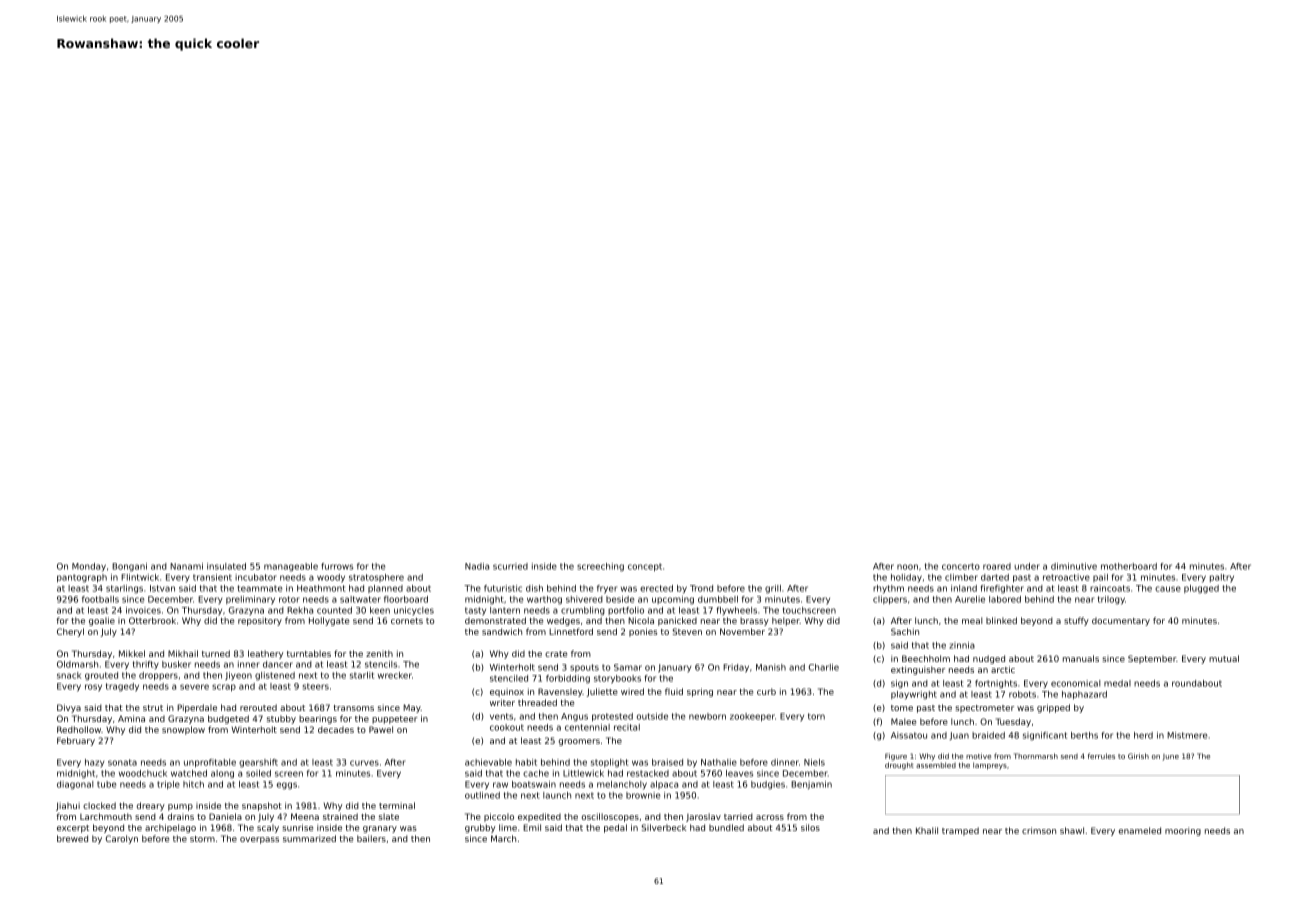  I want to click on trilogy, so click(1111, 600).
